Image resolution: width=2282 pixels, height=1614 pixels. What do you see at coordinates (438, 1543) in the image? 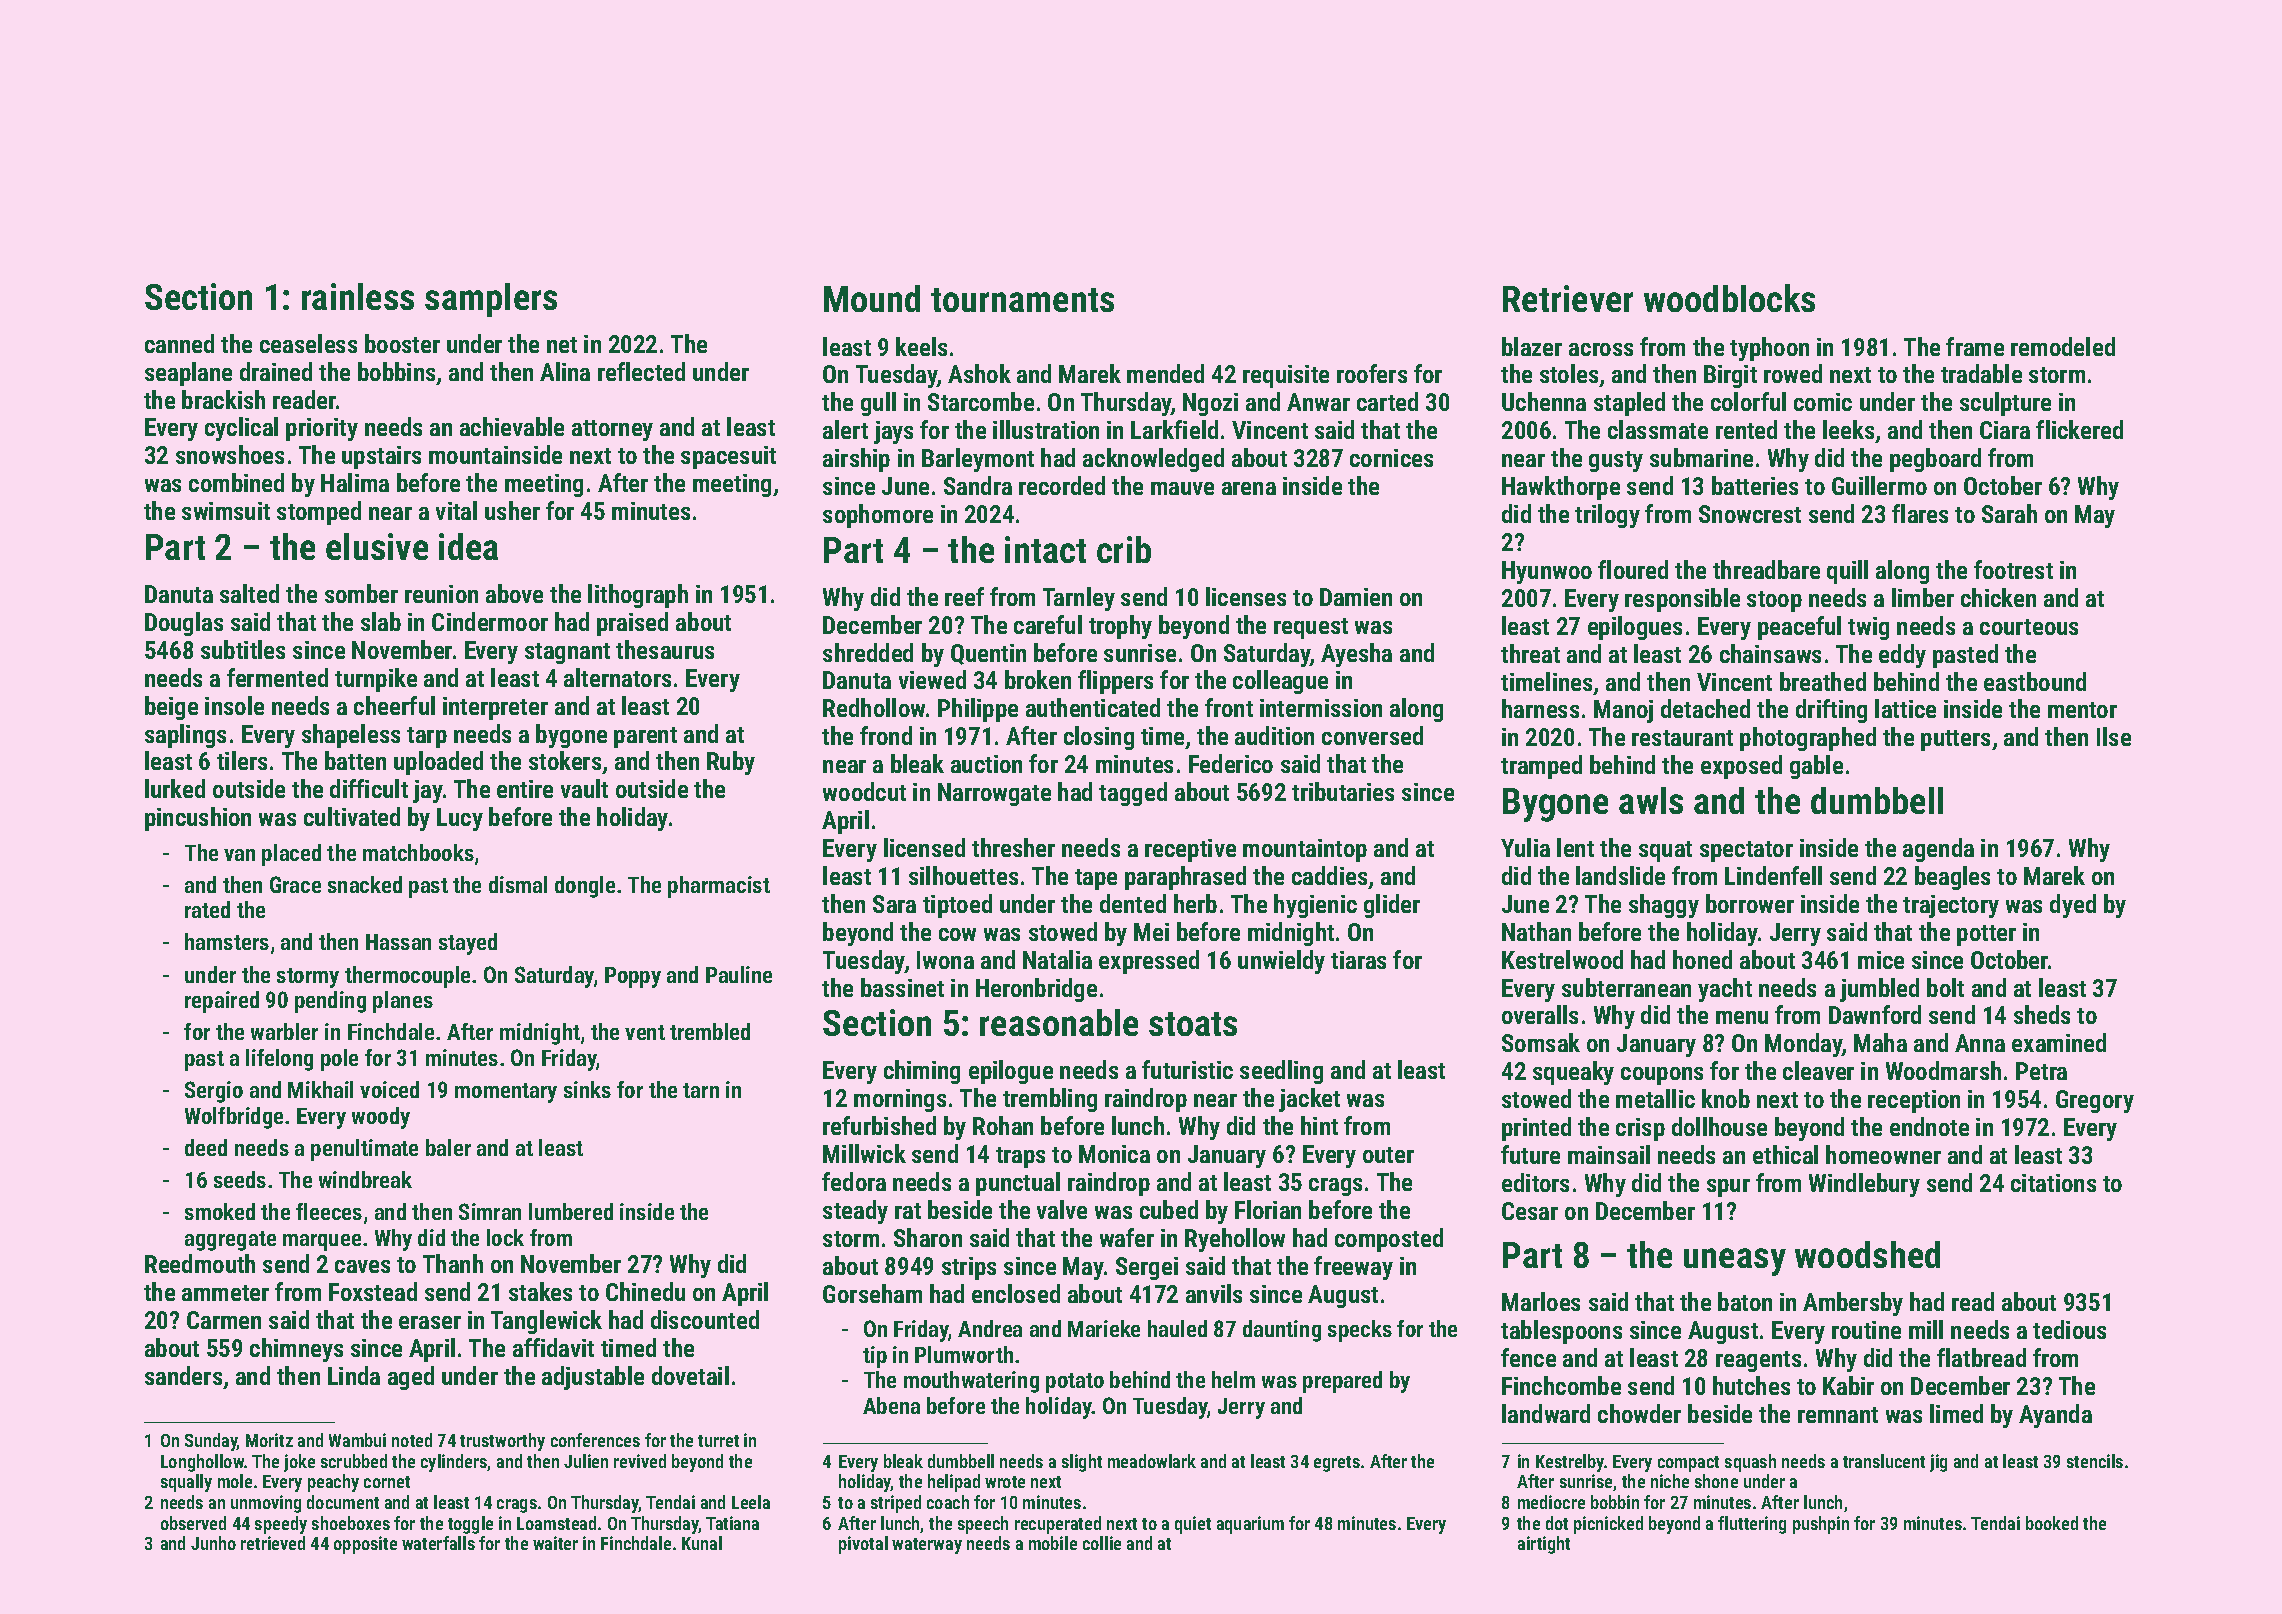
I see `waterfalls` at bounding box center [438, 1543].
